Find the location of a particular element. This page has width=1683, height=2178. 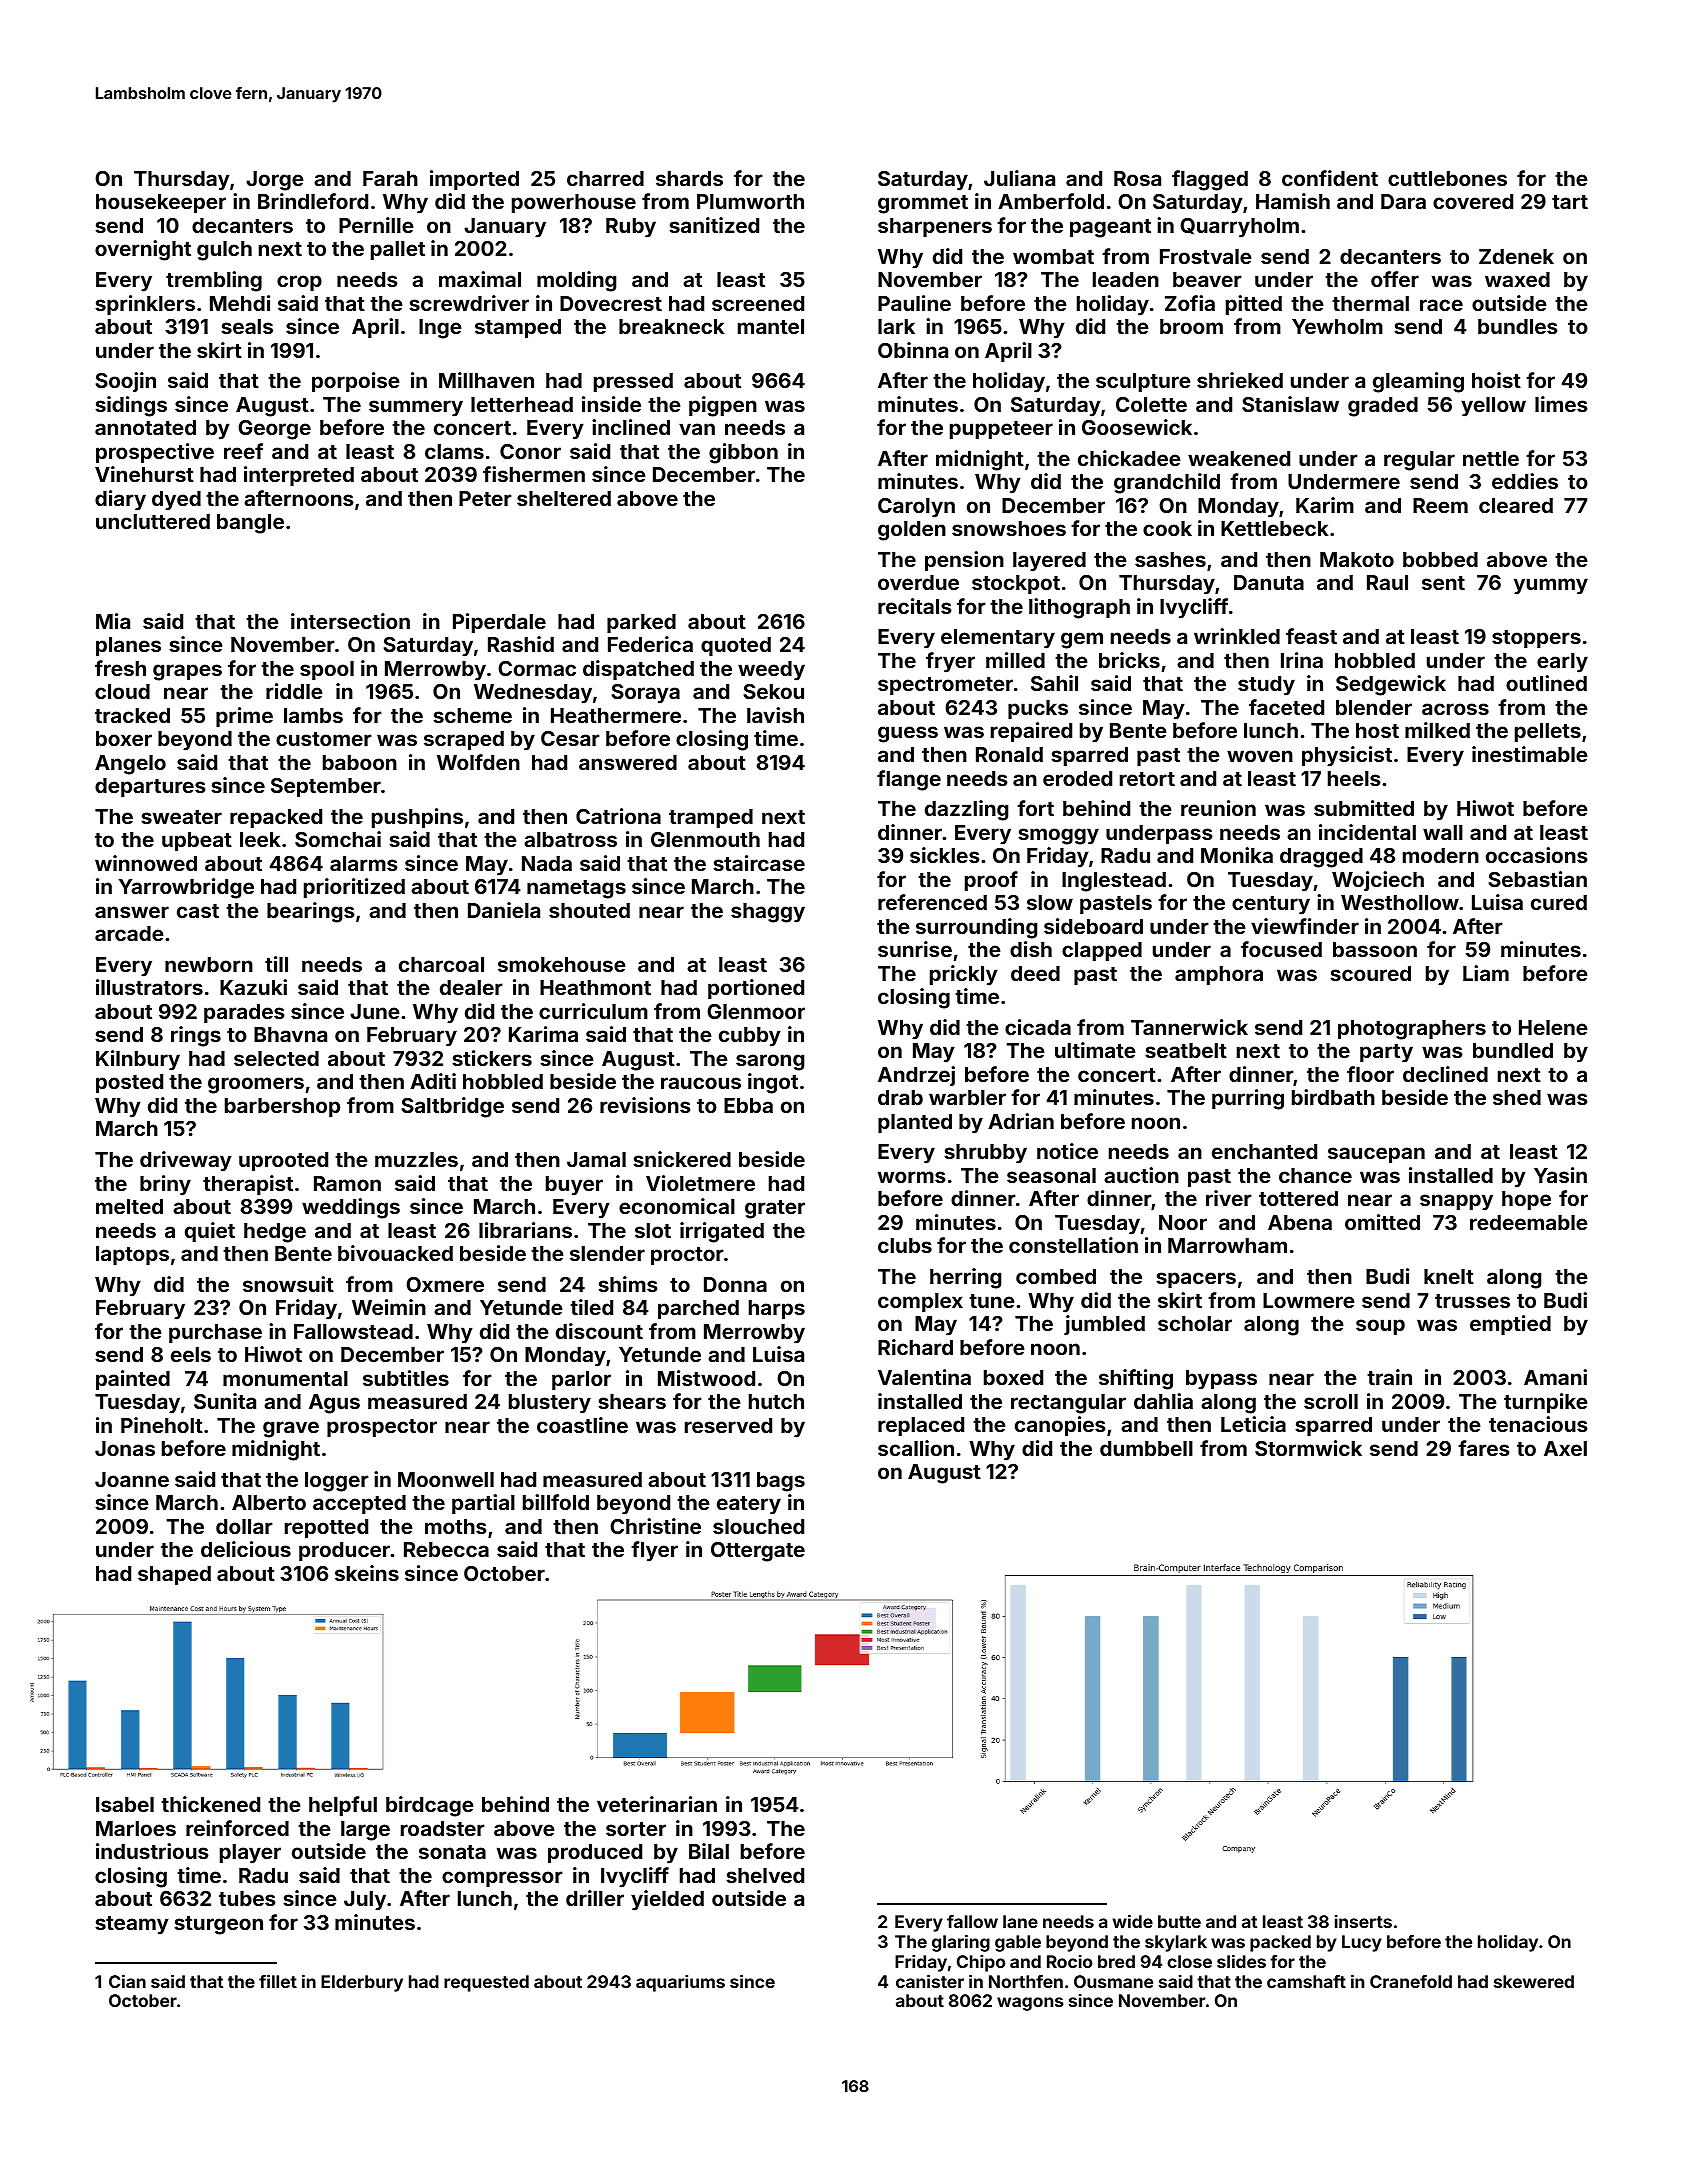

dumbbell is located at coordinates (1146, 1448).
